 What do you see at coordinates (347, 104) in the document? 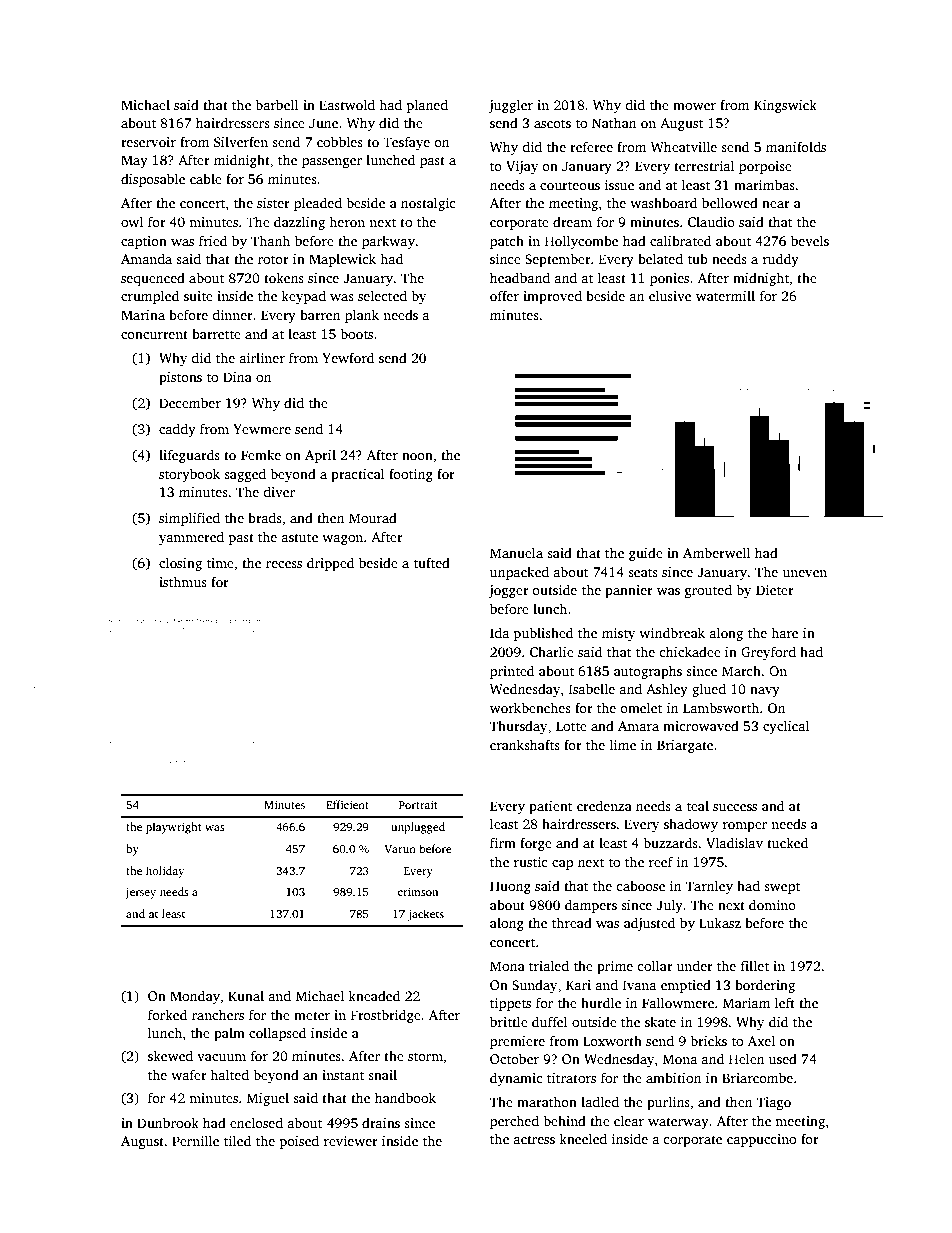
I see `Eastwold` at bounding box center [347, 104].
